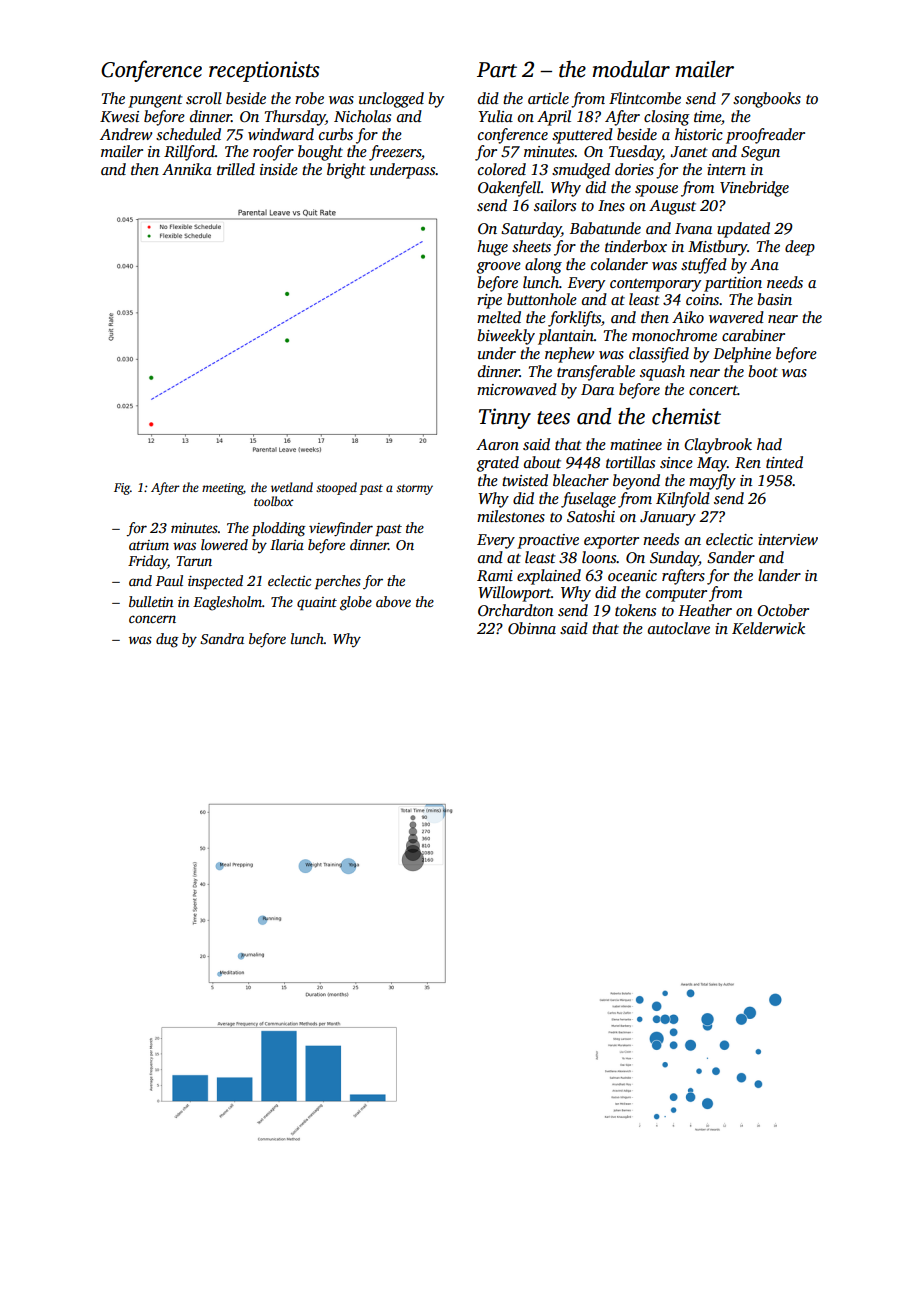 Image resolution: width=924 pixels, height=1308 pixels. What do you see at coordinates (532, 628) in the screenshot?
I see `Obinna` at bounding box center [532, 628].
